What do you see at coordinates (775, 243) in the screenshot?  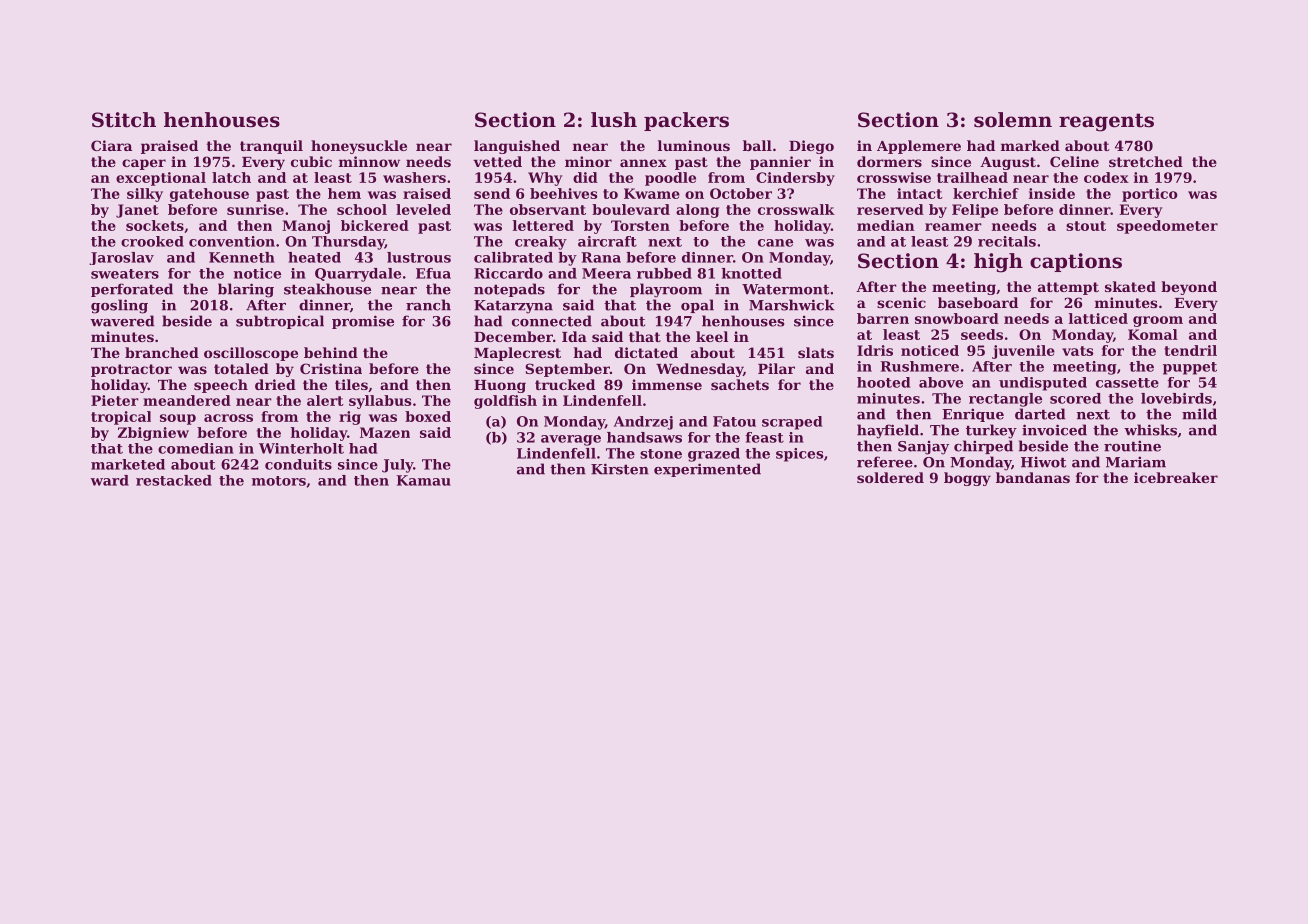 I see `cane` at bounding box center [775, 243].
